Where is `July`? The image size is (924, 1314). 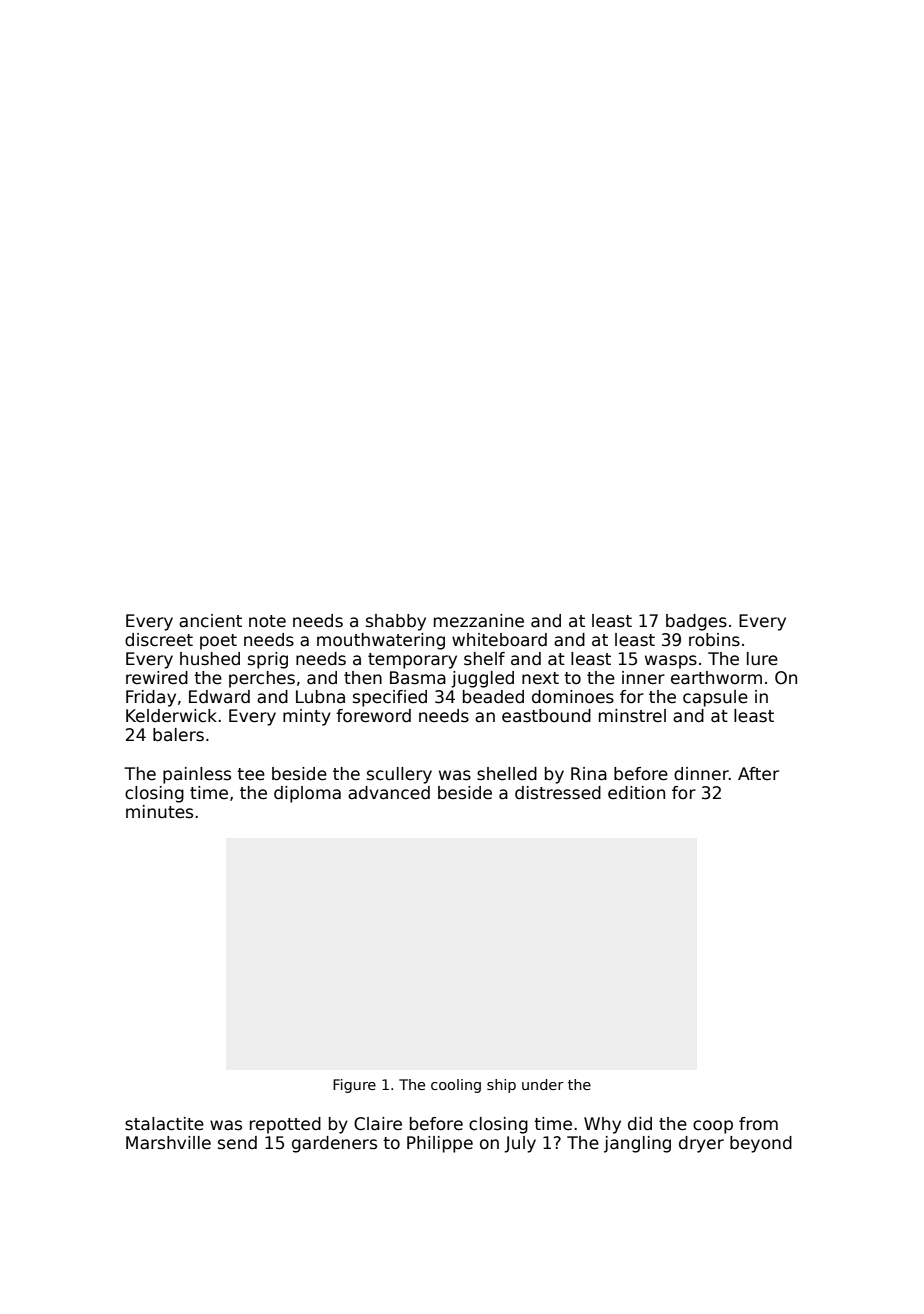
July is located at coordinates (520, 1144).
